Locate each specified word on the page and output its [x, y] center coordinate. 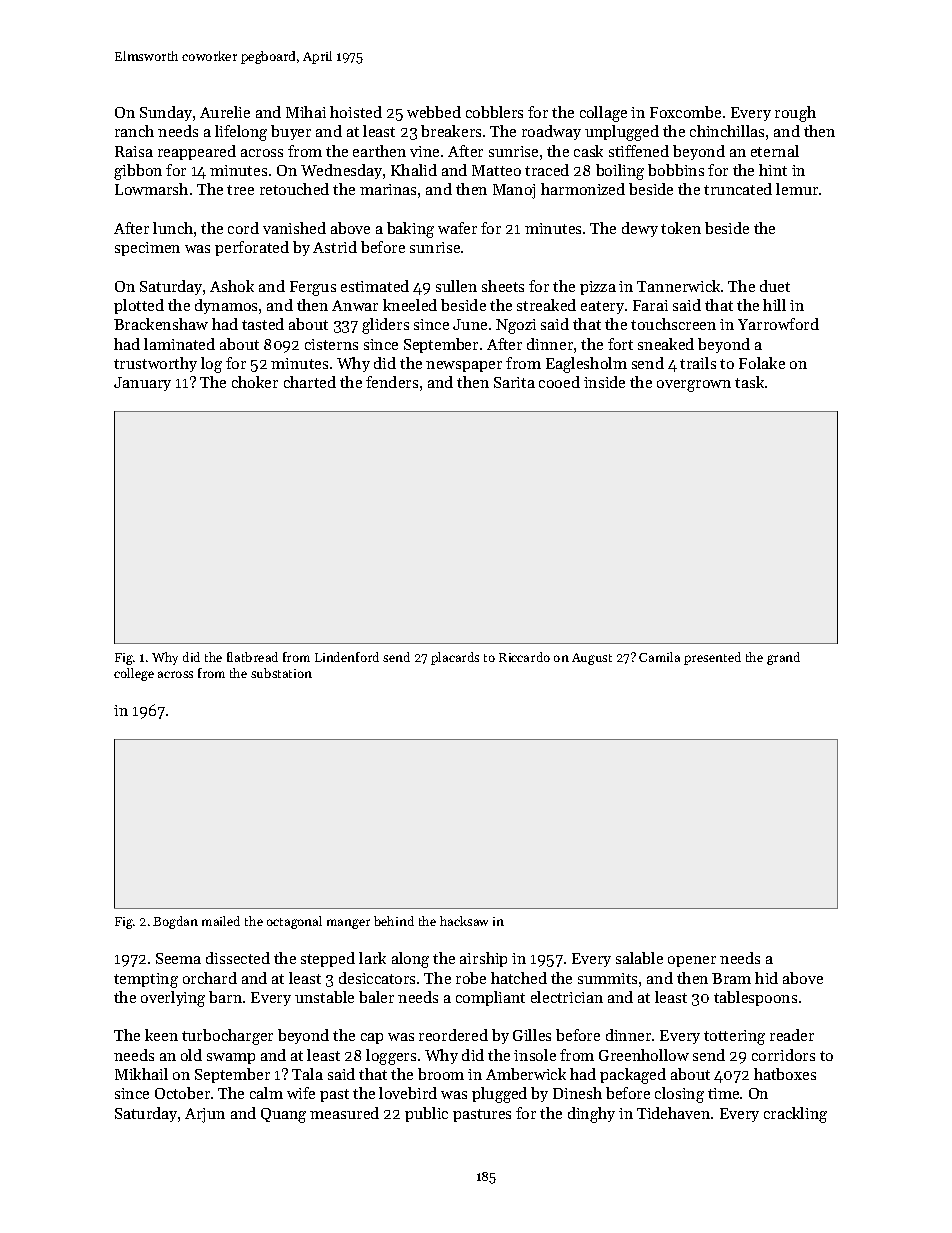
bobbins [676, 170]
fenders [392, 382]
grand [783, 658]
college [134, 674]
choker [255, 382]
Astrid [335, 247]
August [592, 659]
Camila [659, 657]
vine [424, 151]
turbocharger [227, 1037]
